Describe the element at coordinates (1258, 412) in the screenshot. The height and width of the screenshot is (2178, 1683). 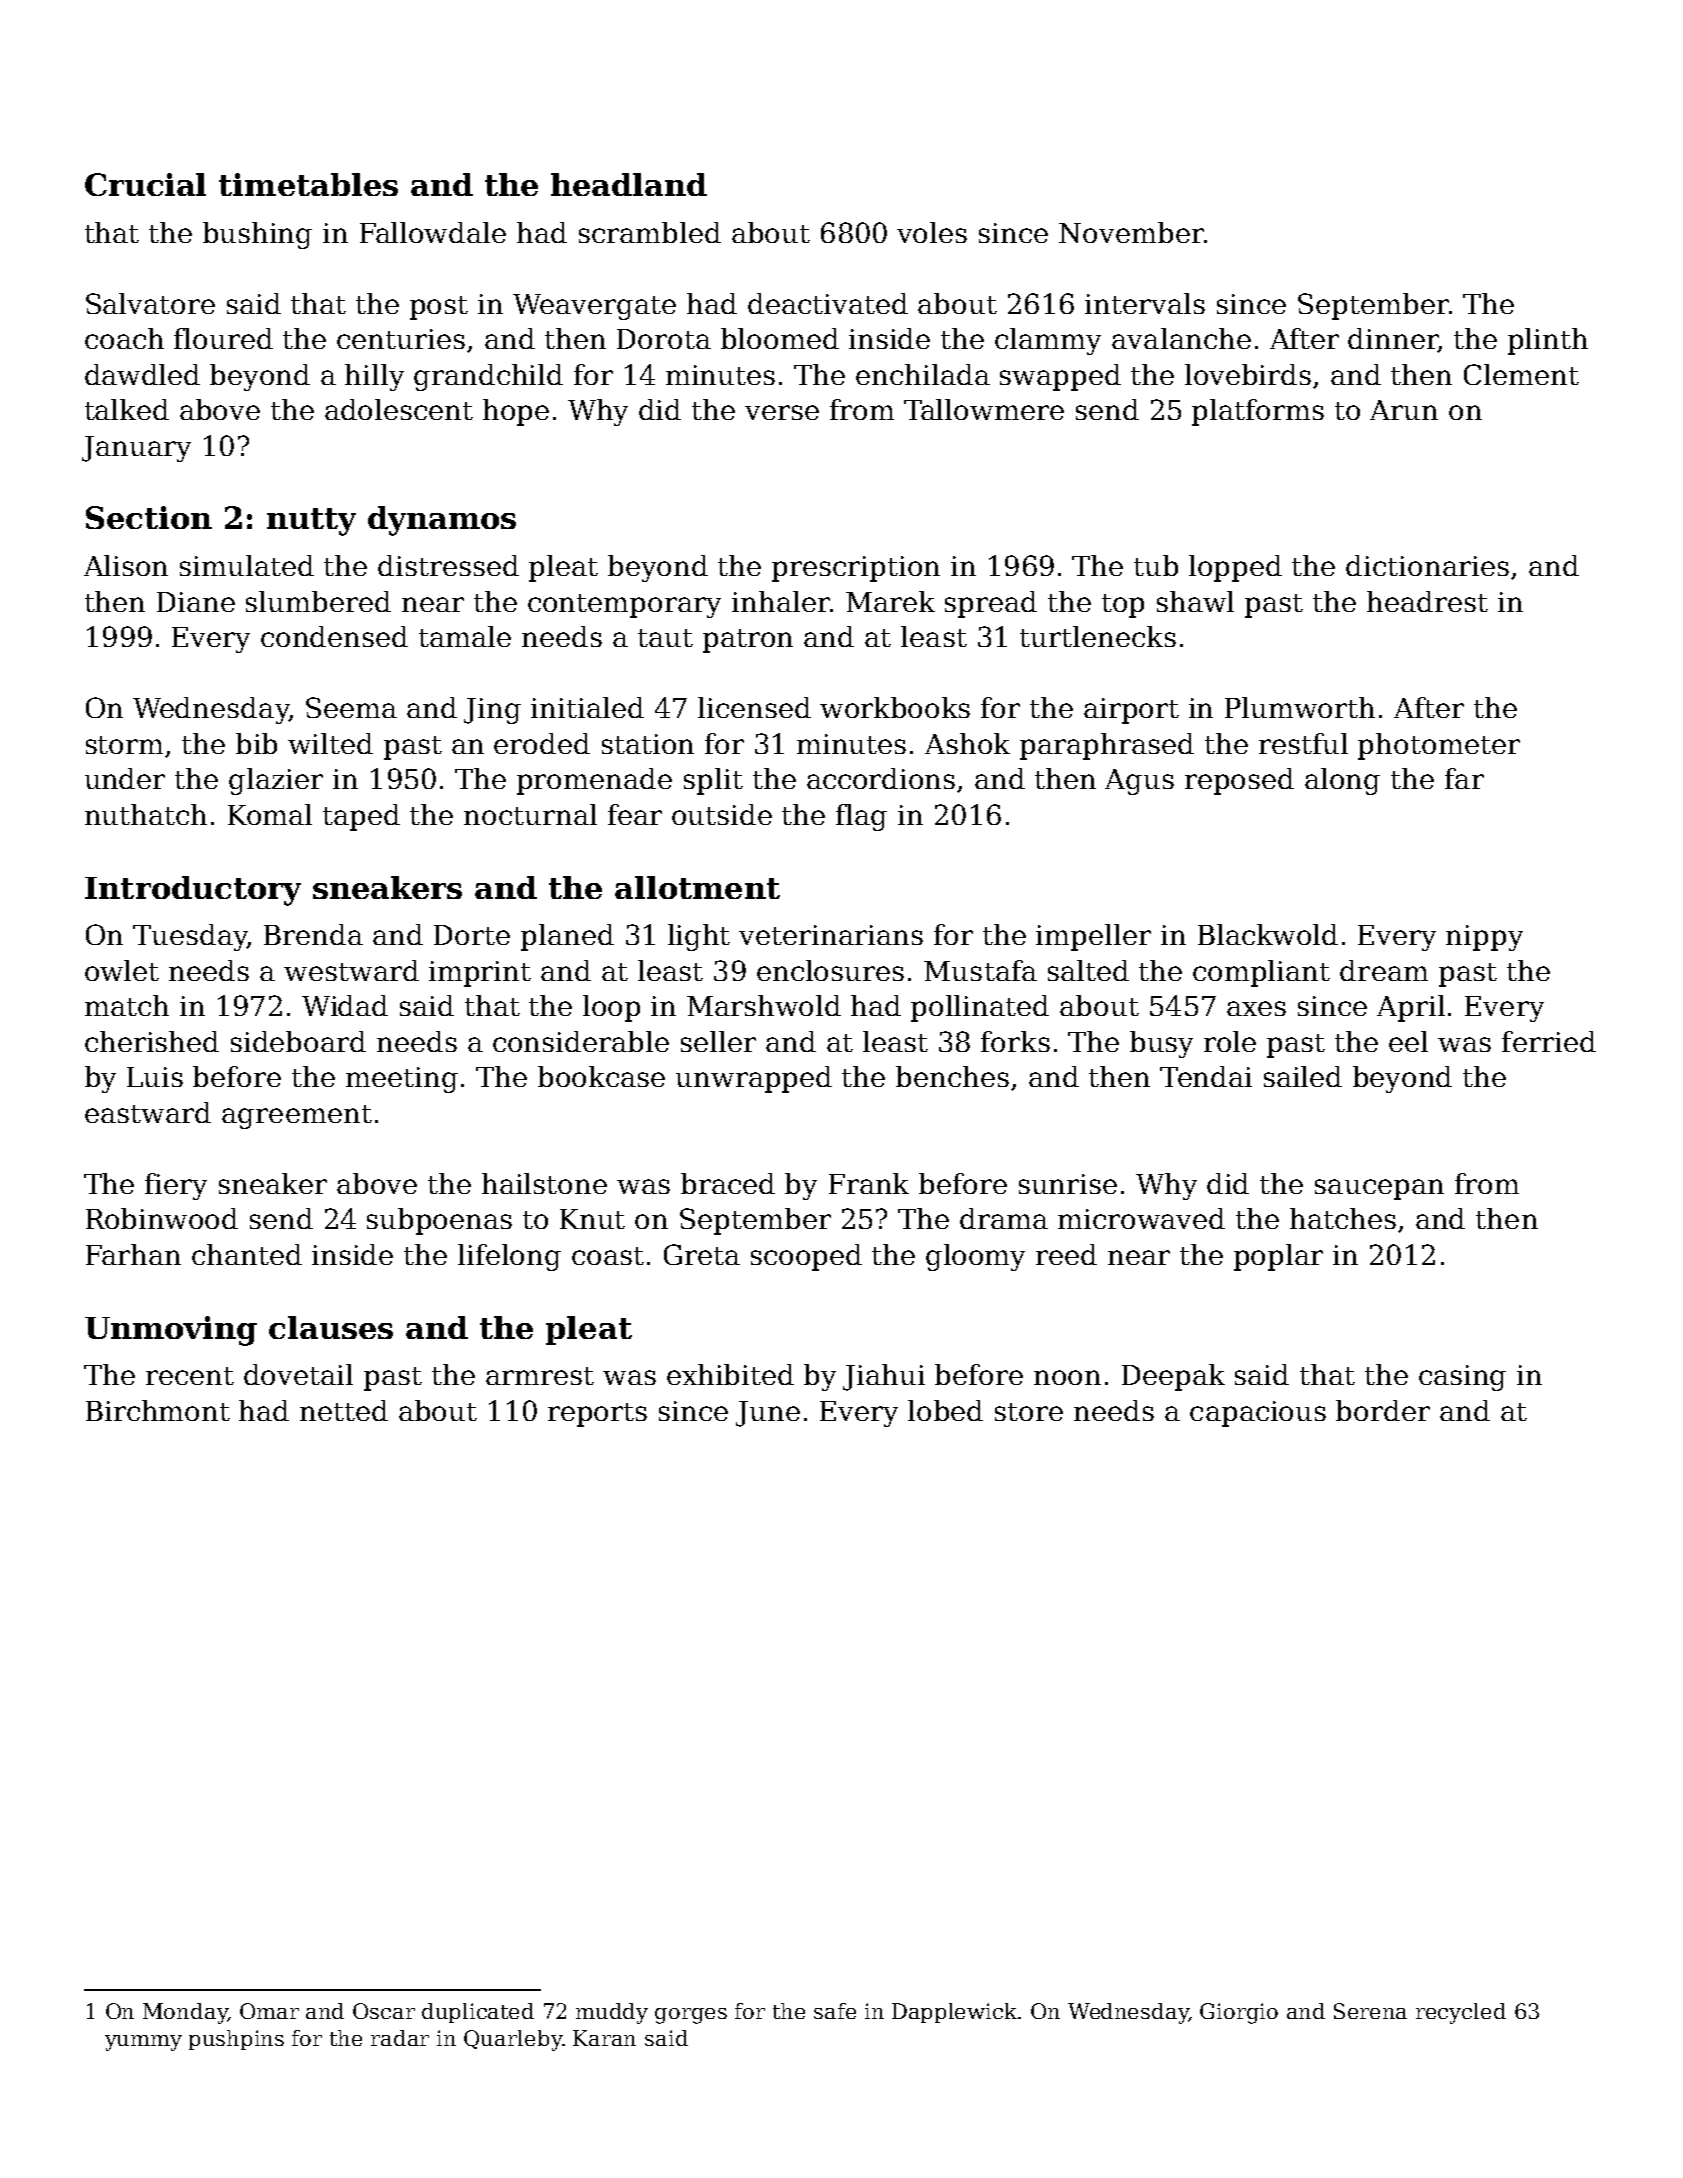
I see `platforms` at that location.
